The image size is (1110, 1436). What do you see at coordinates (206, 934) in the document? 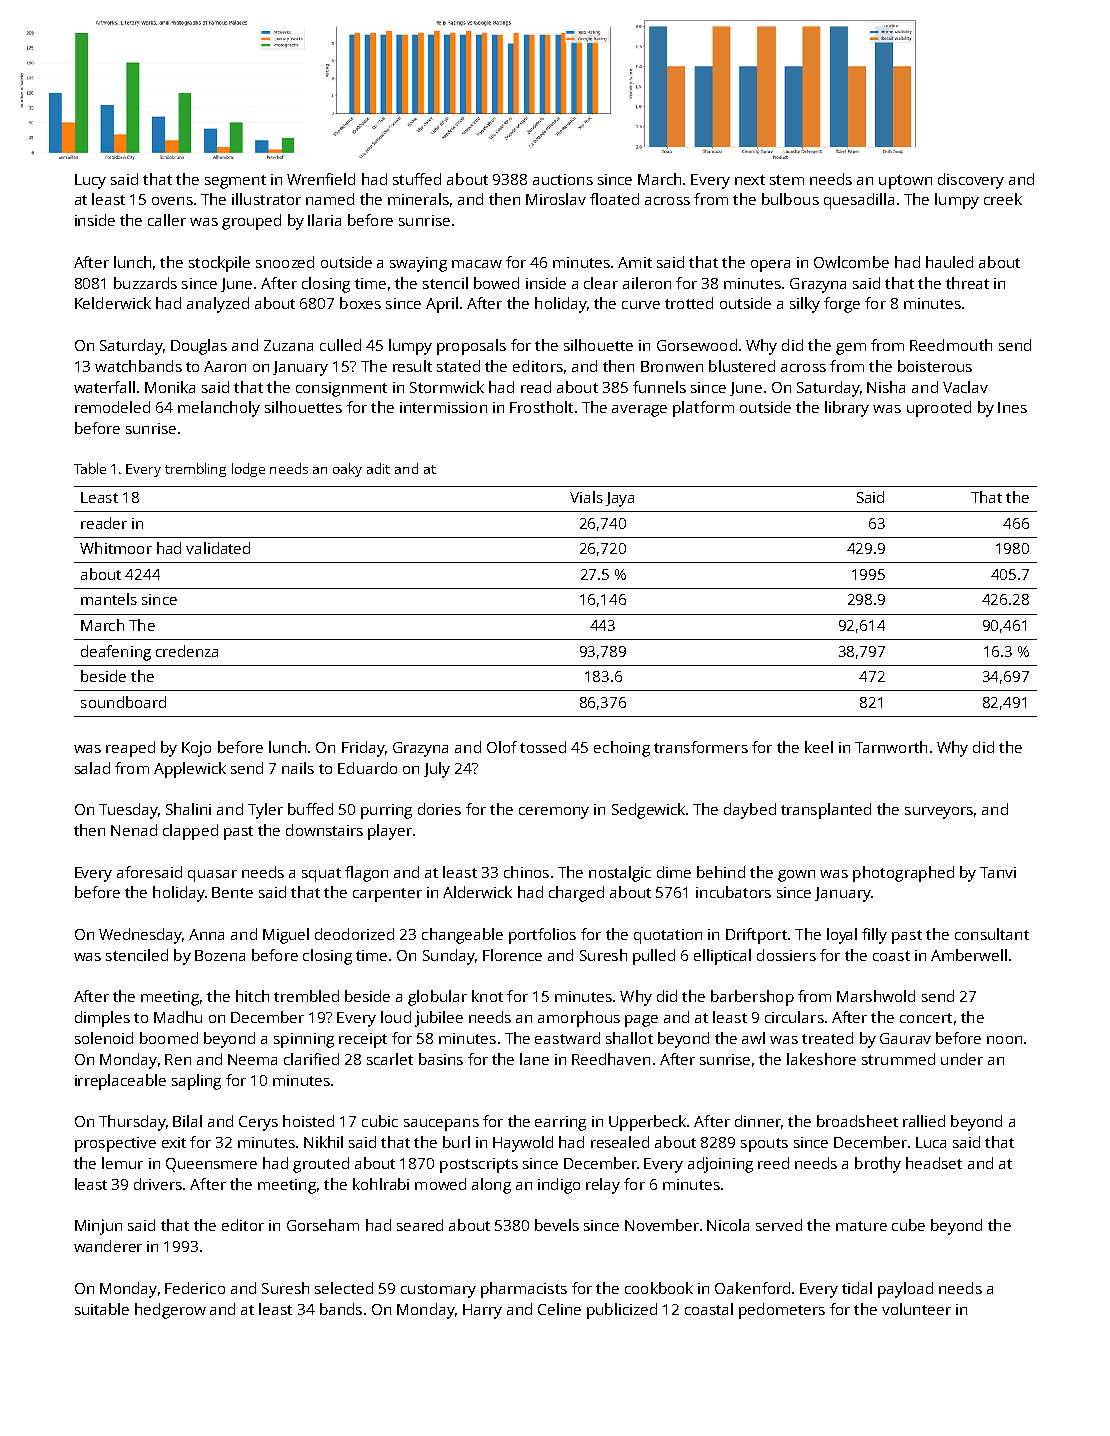
I see `Anna` at bounding box center [206, 934].
